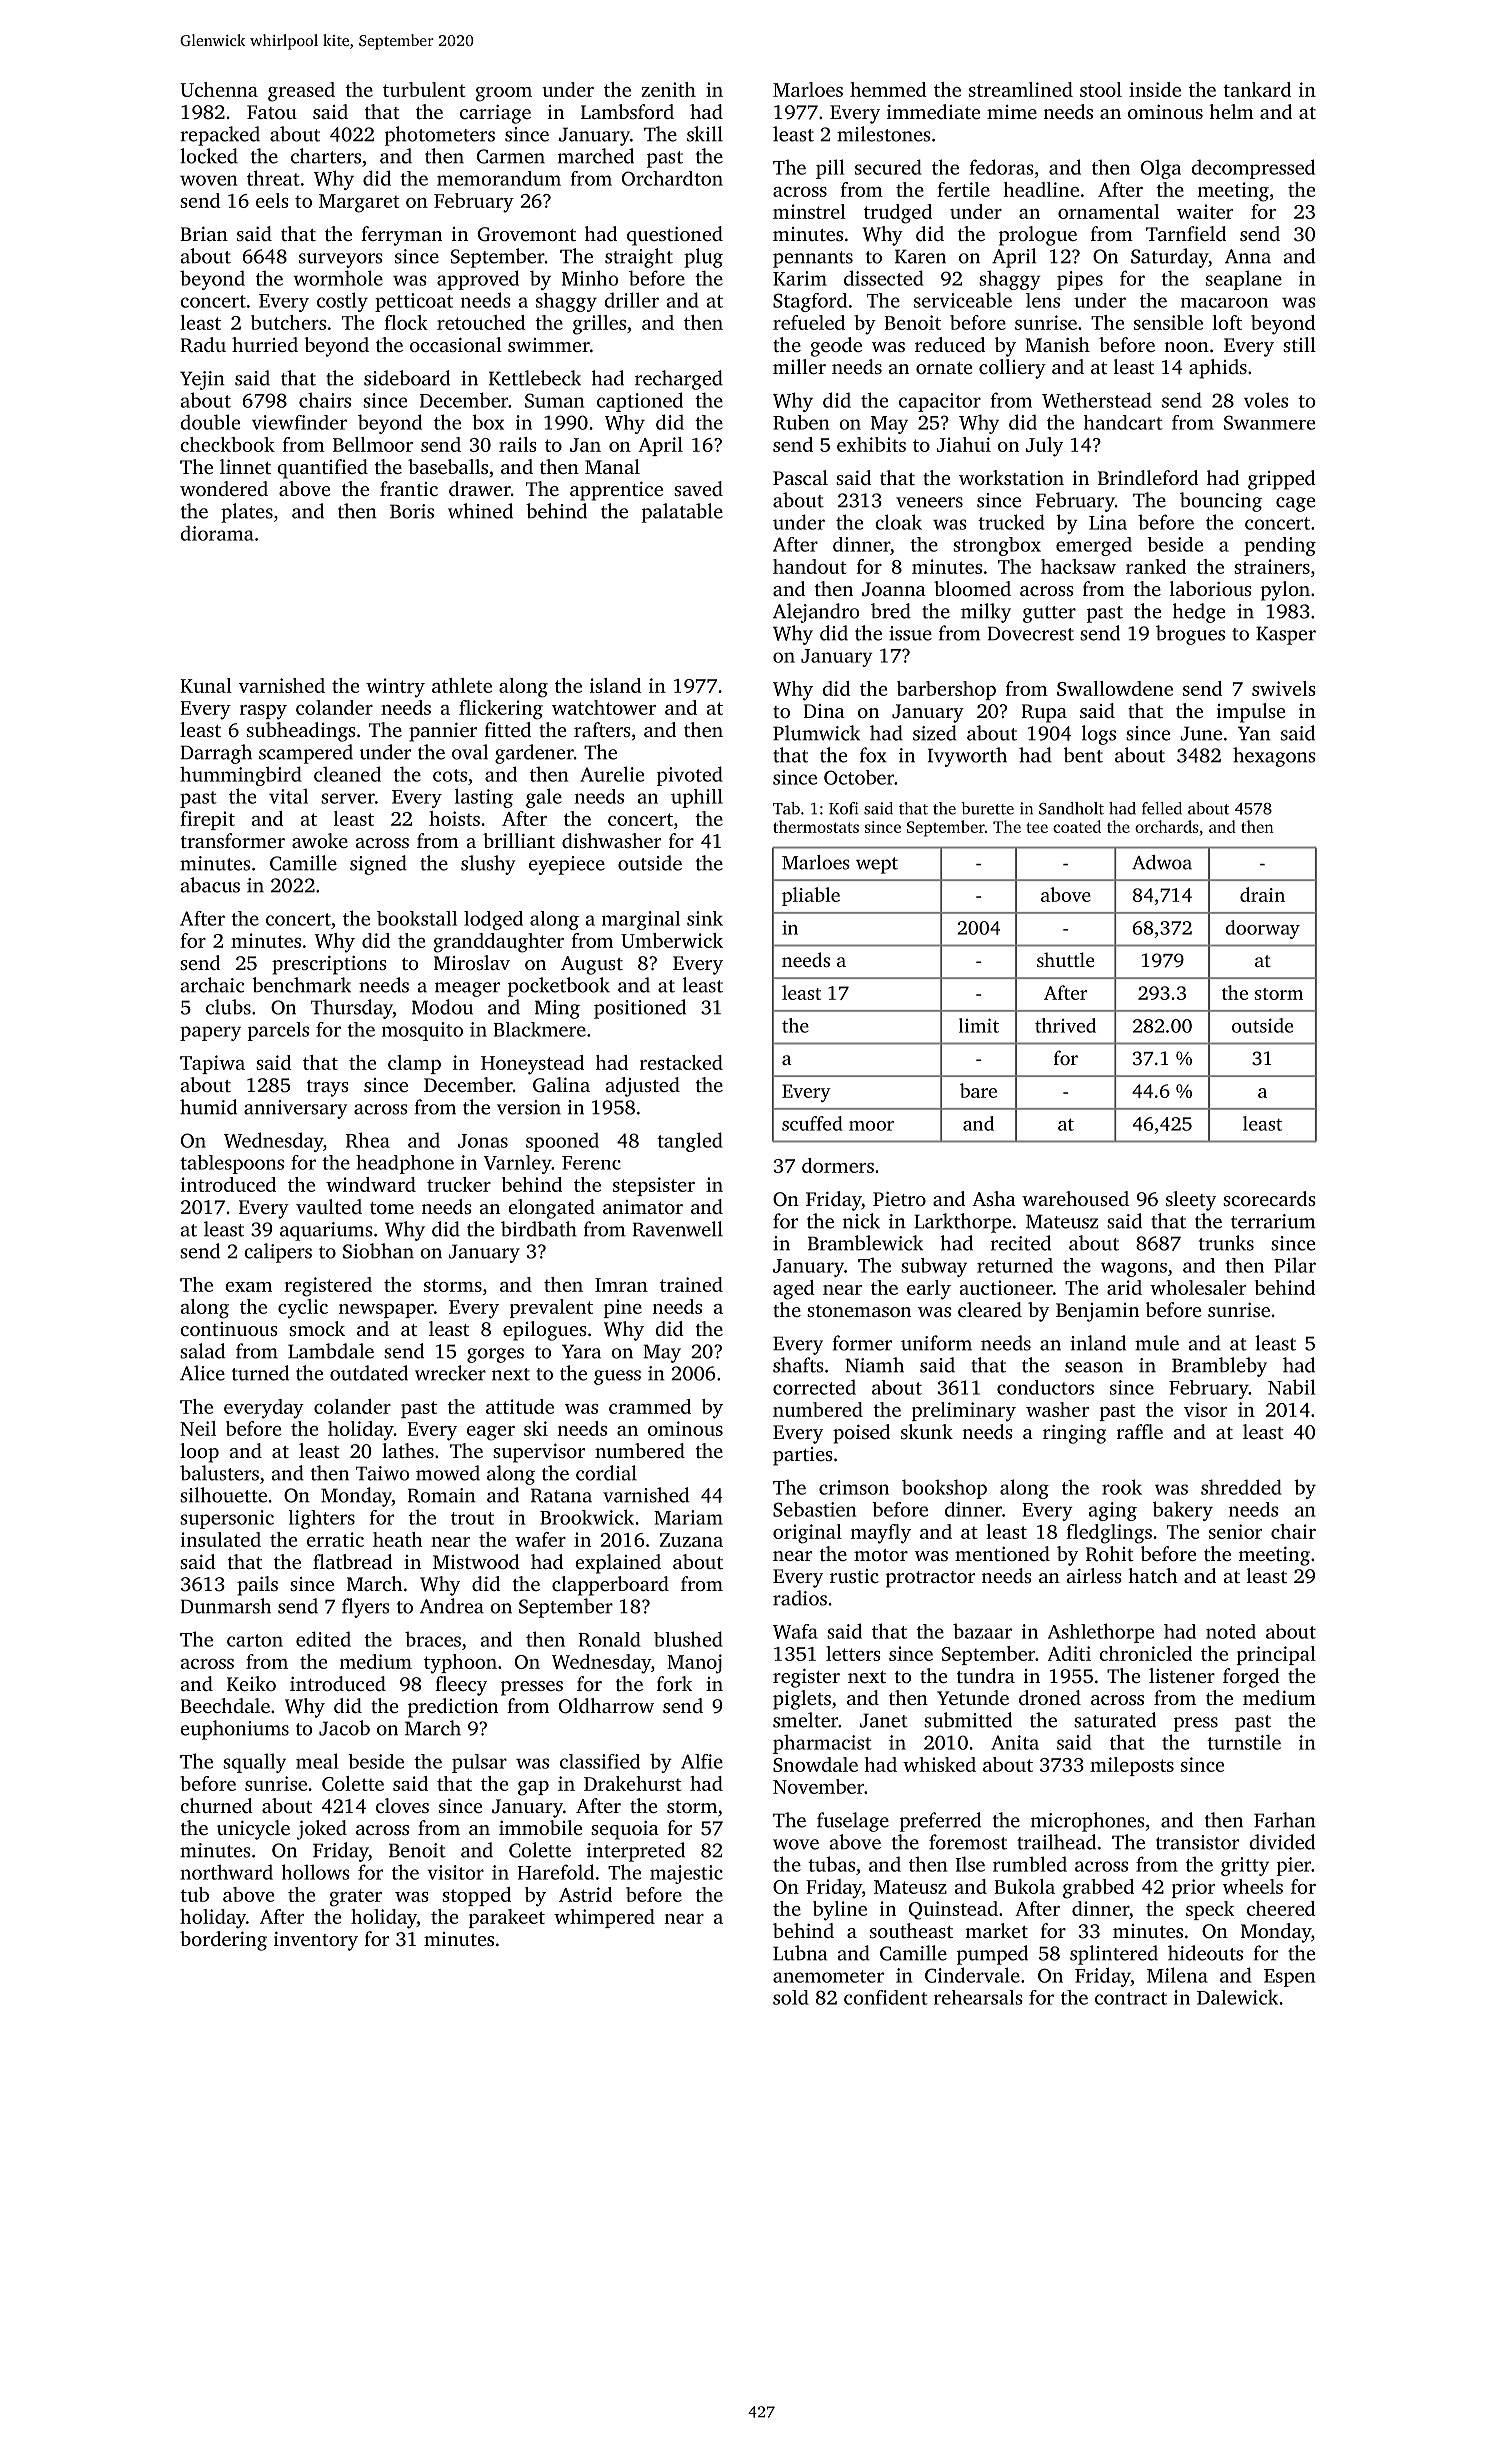 Image resolution: width=1496 pixels, height=2464 pixels. I want to click on Uchenna, so click(219, 89).
